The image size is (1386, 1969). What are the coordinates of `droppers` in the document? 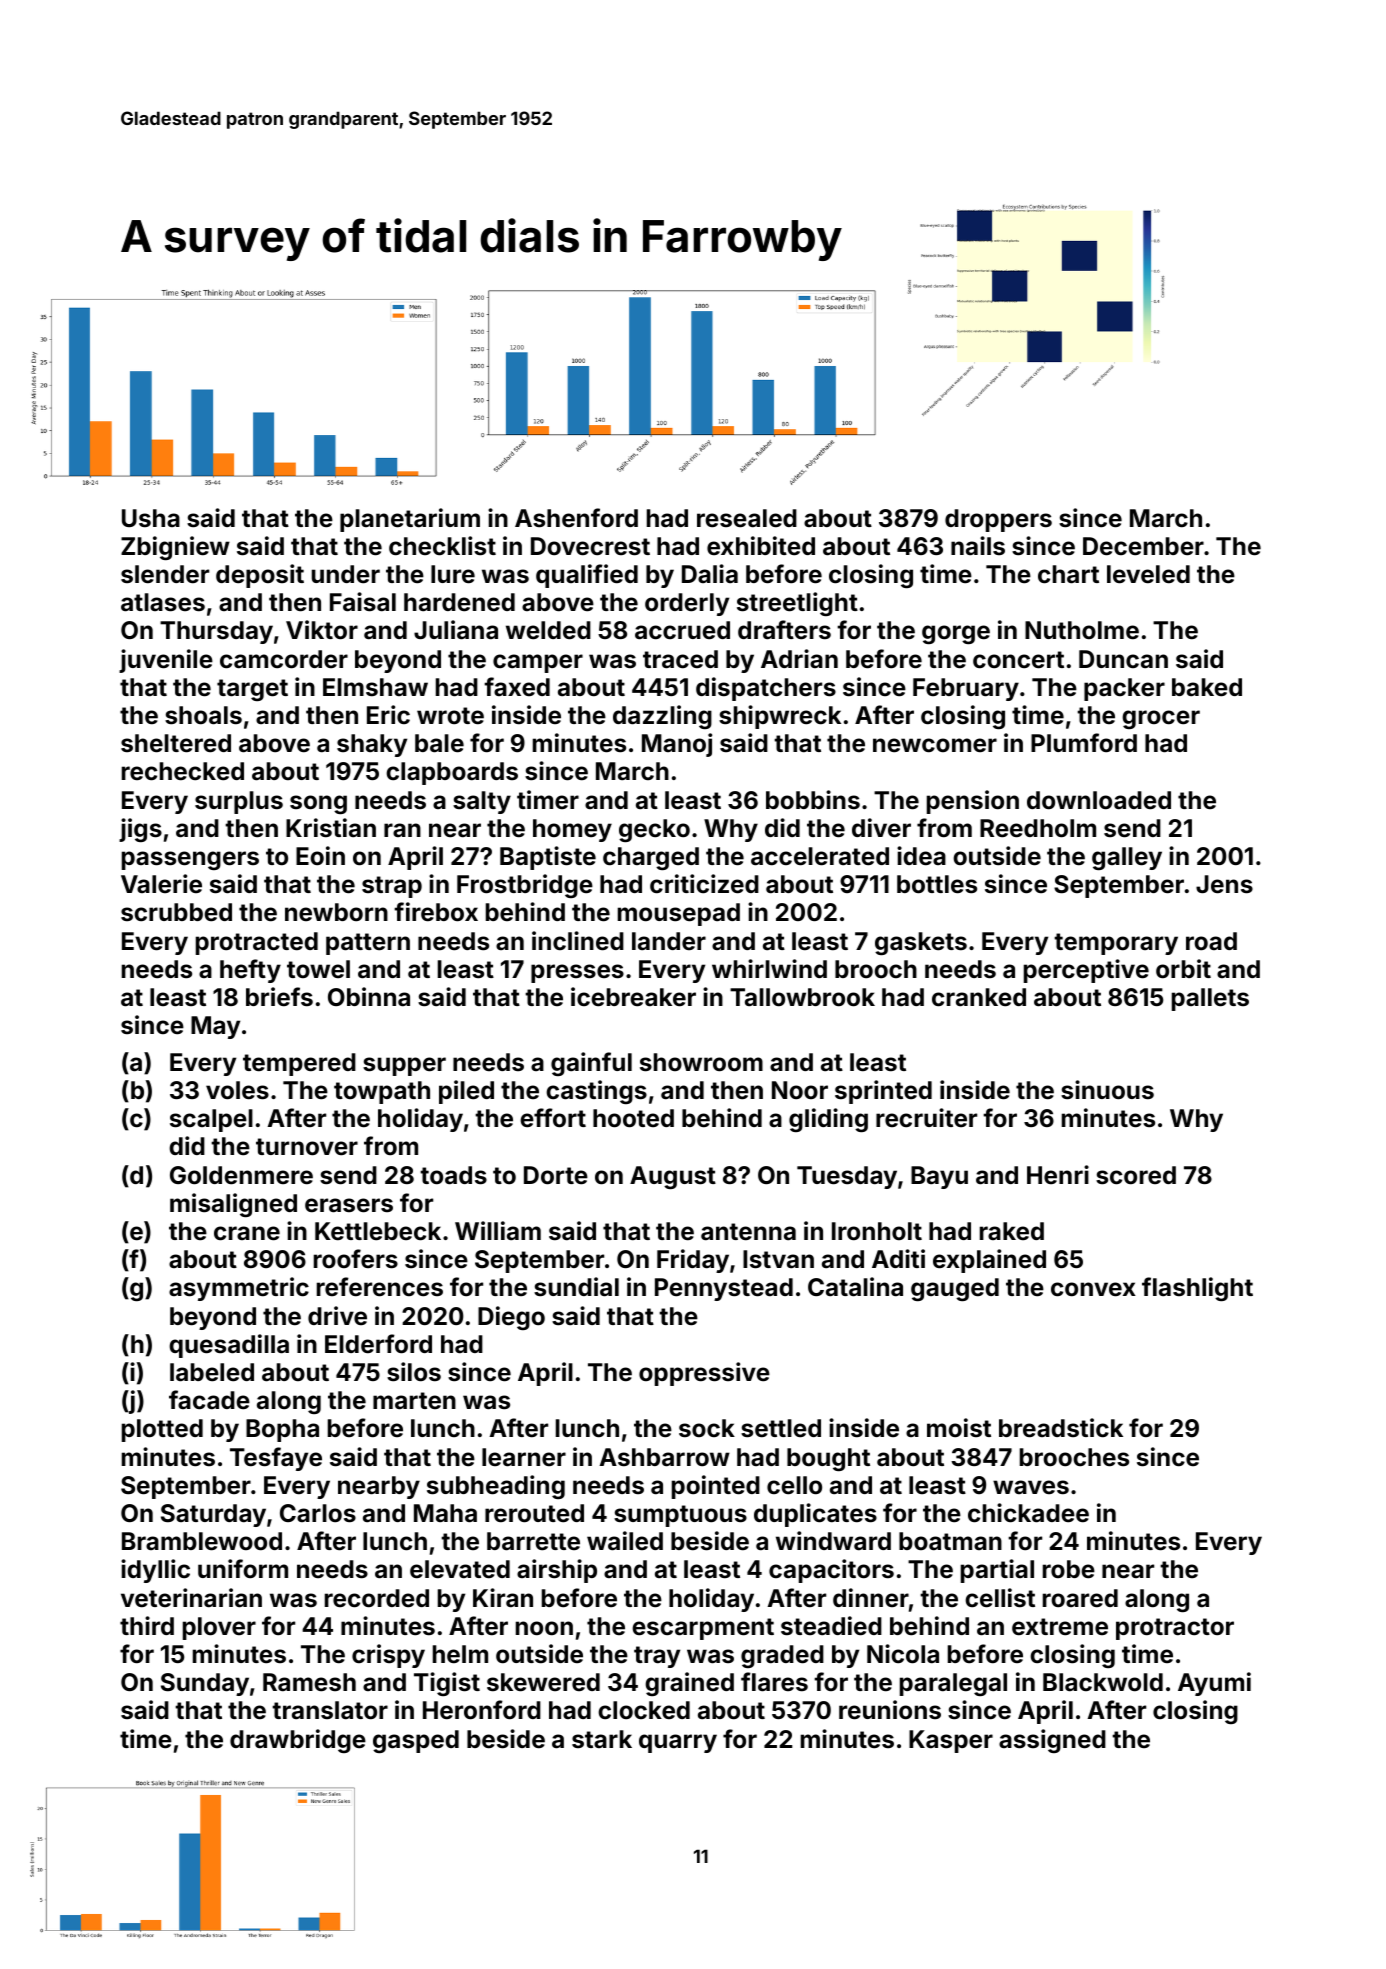 It's located at (998, 520).
